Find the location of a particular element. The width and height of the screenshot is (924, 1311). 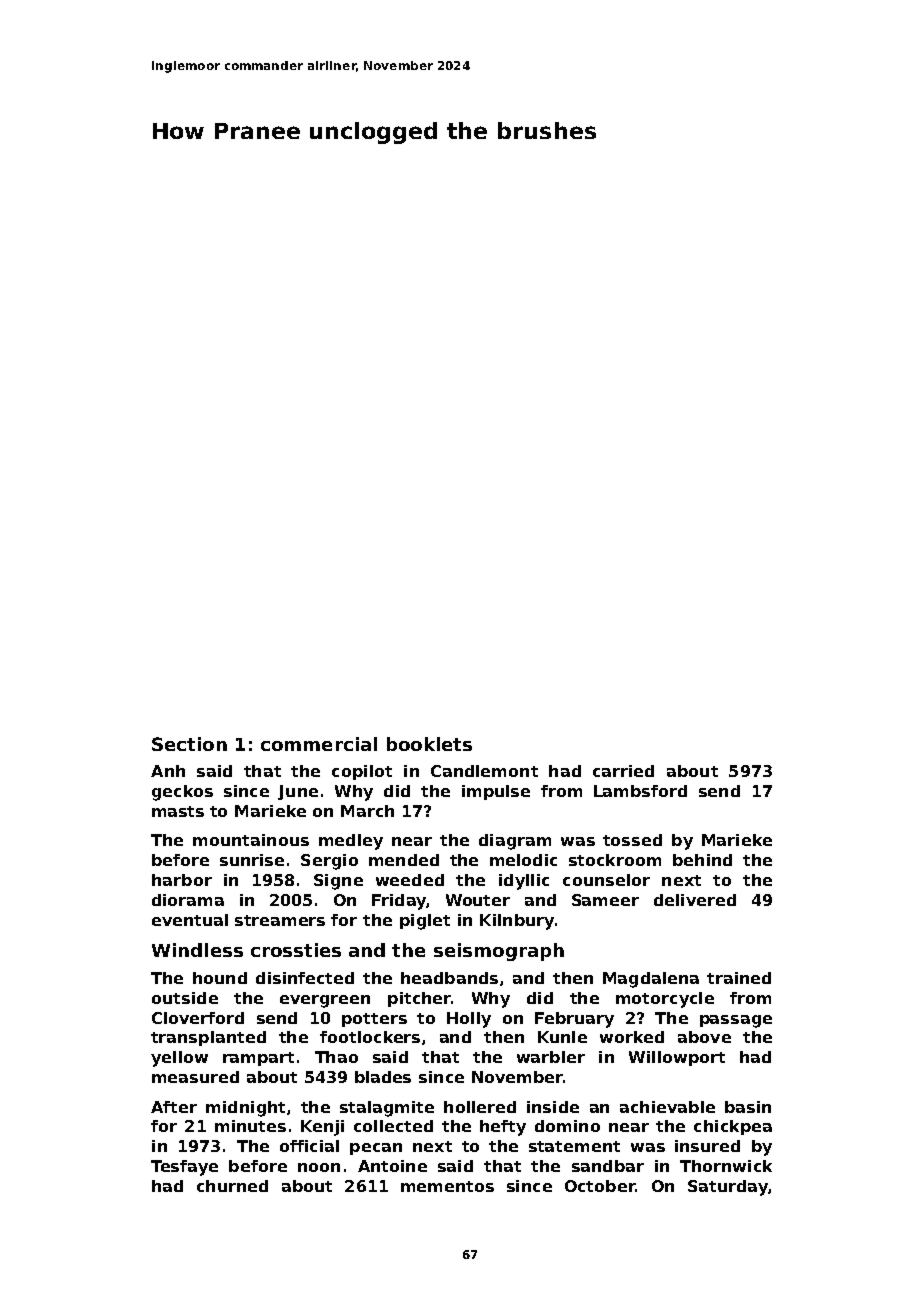

hefty is located at coordinates (503, 1128).
